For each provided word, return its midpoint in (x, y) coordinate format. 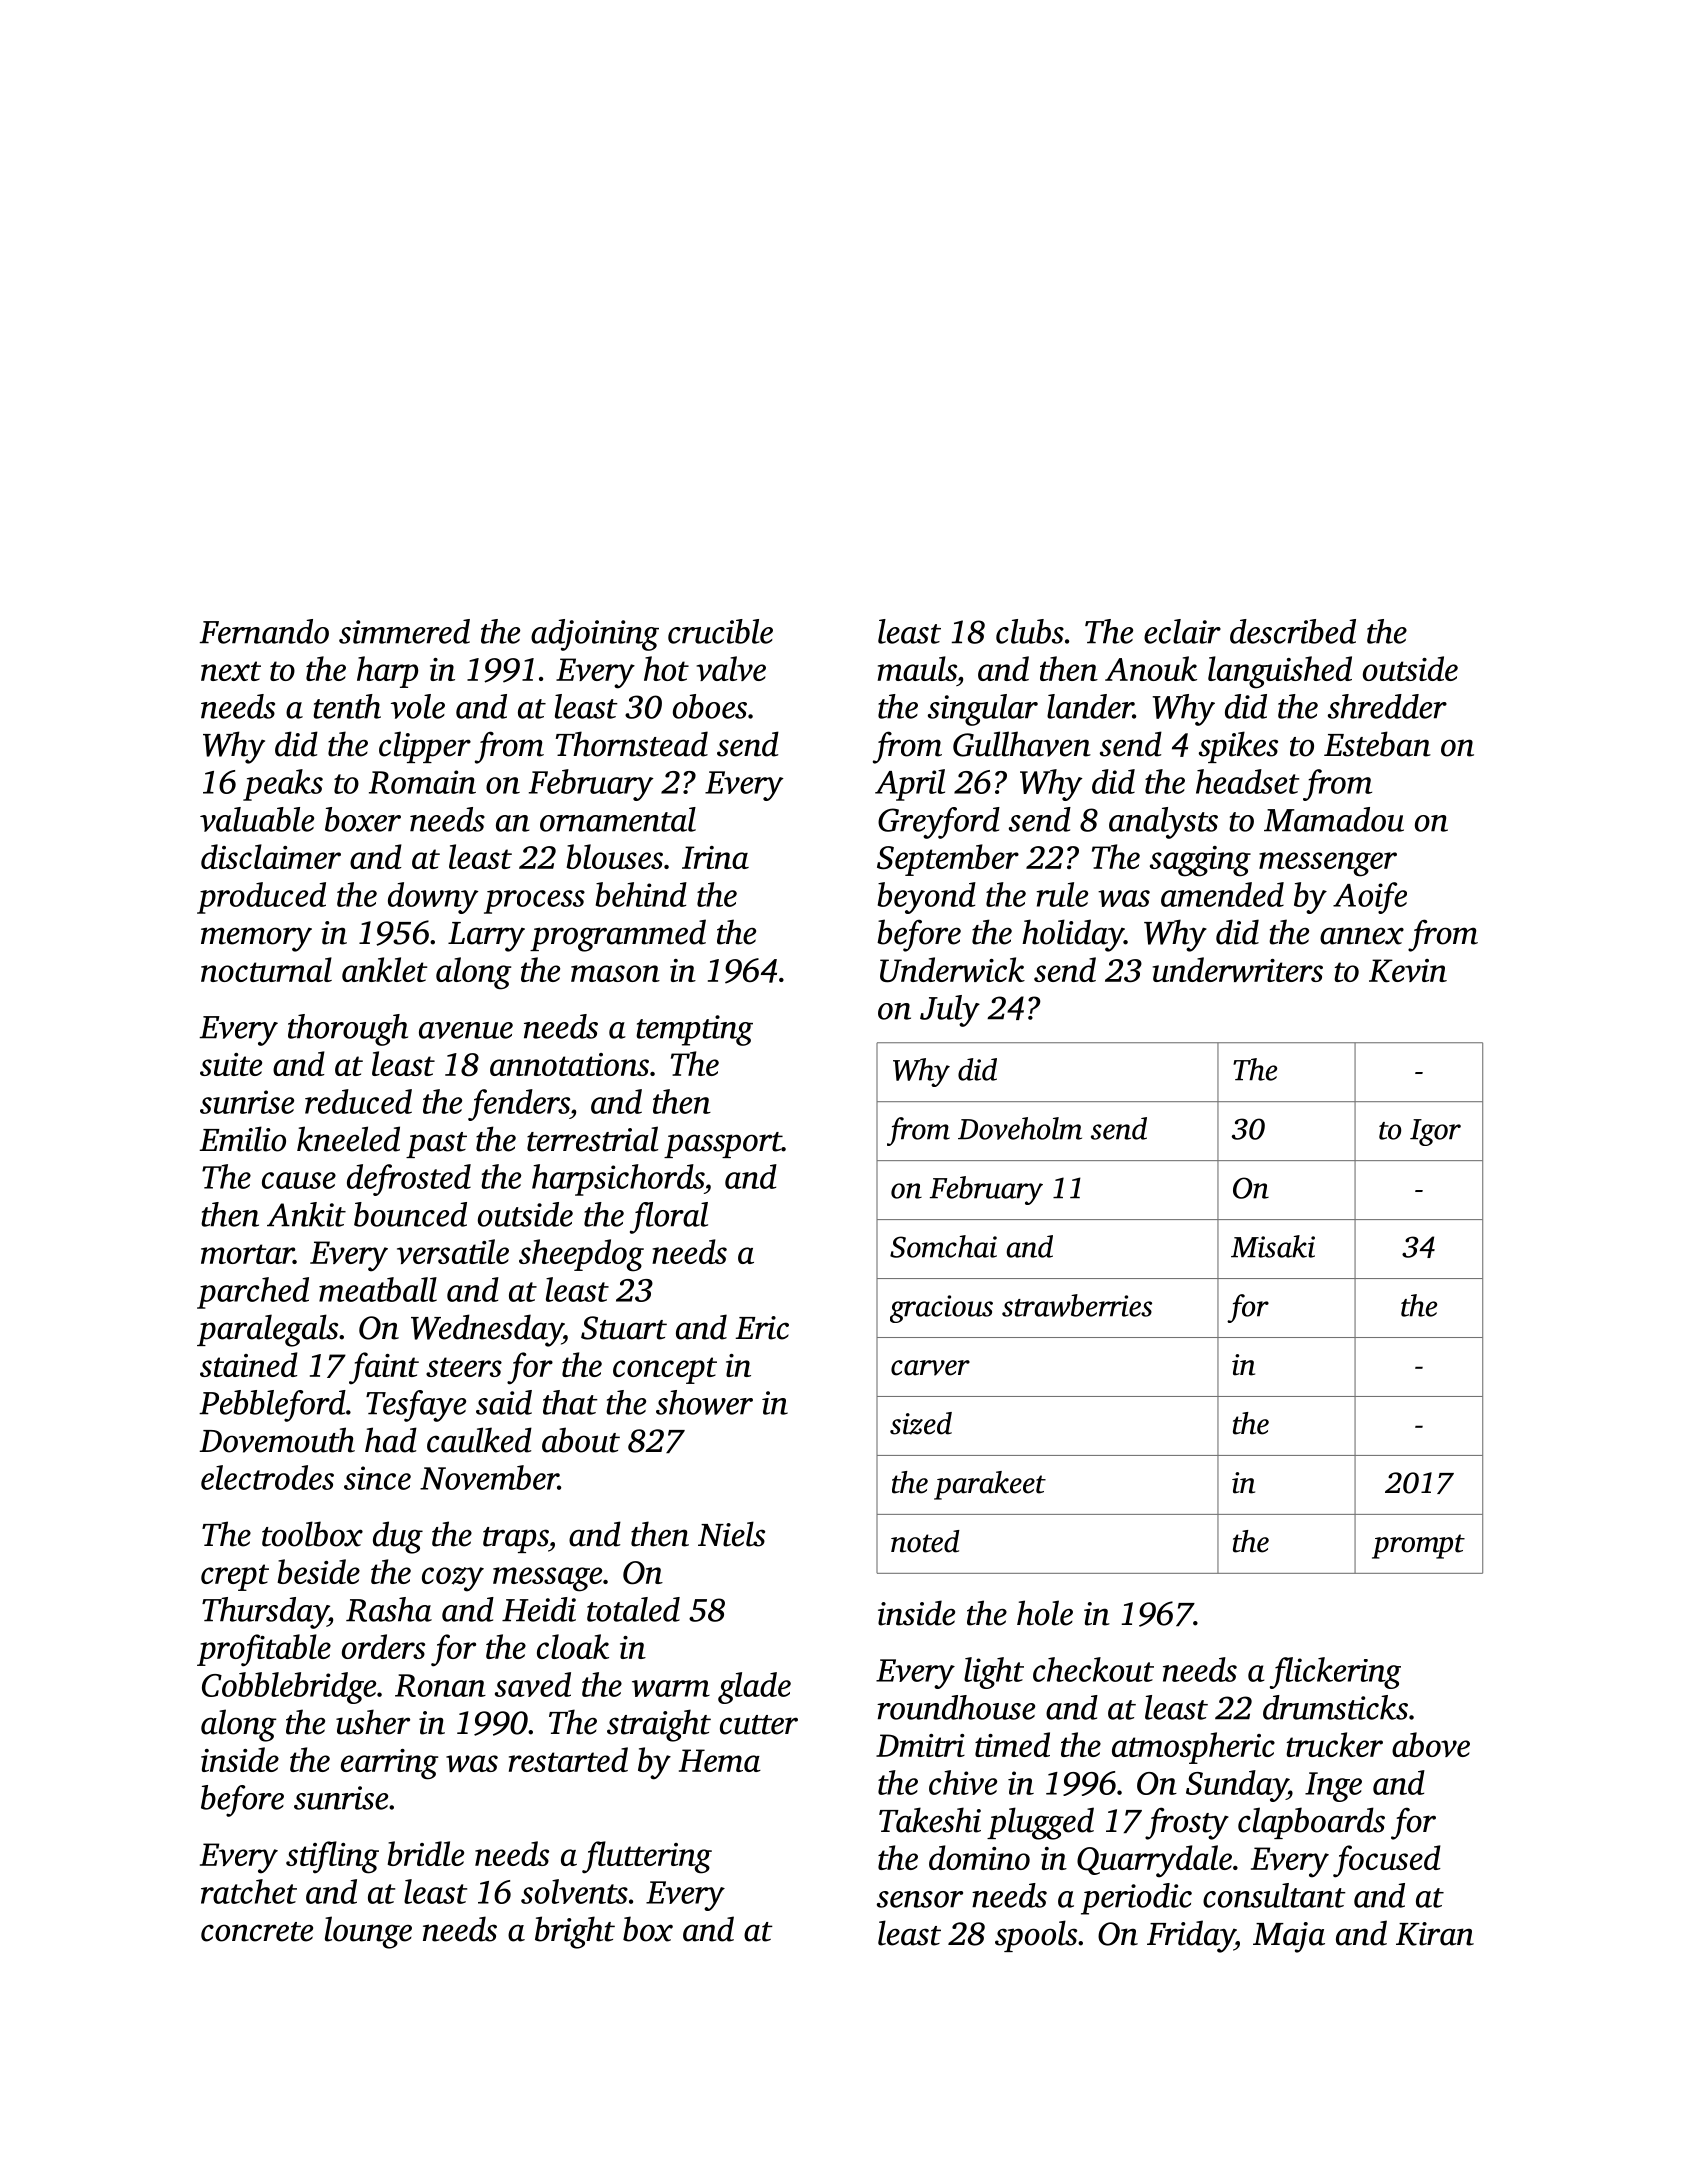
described (1293, 631)
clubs (1030, 631)
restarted (568, 1759)
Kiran (1435, 1934)
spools (1036, 1936)
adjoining (595, 635)
